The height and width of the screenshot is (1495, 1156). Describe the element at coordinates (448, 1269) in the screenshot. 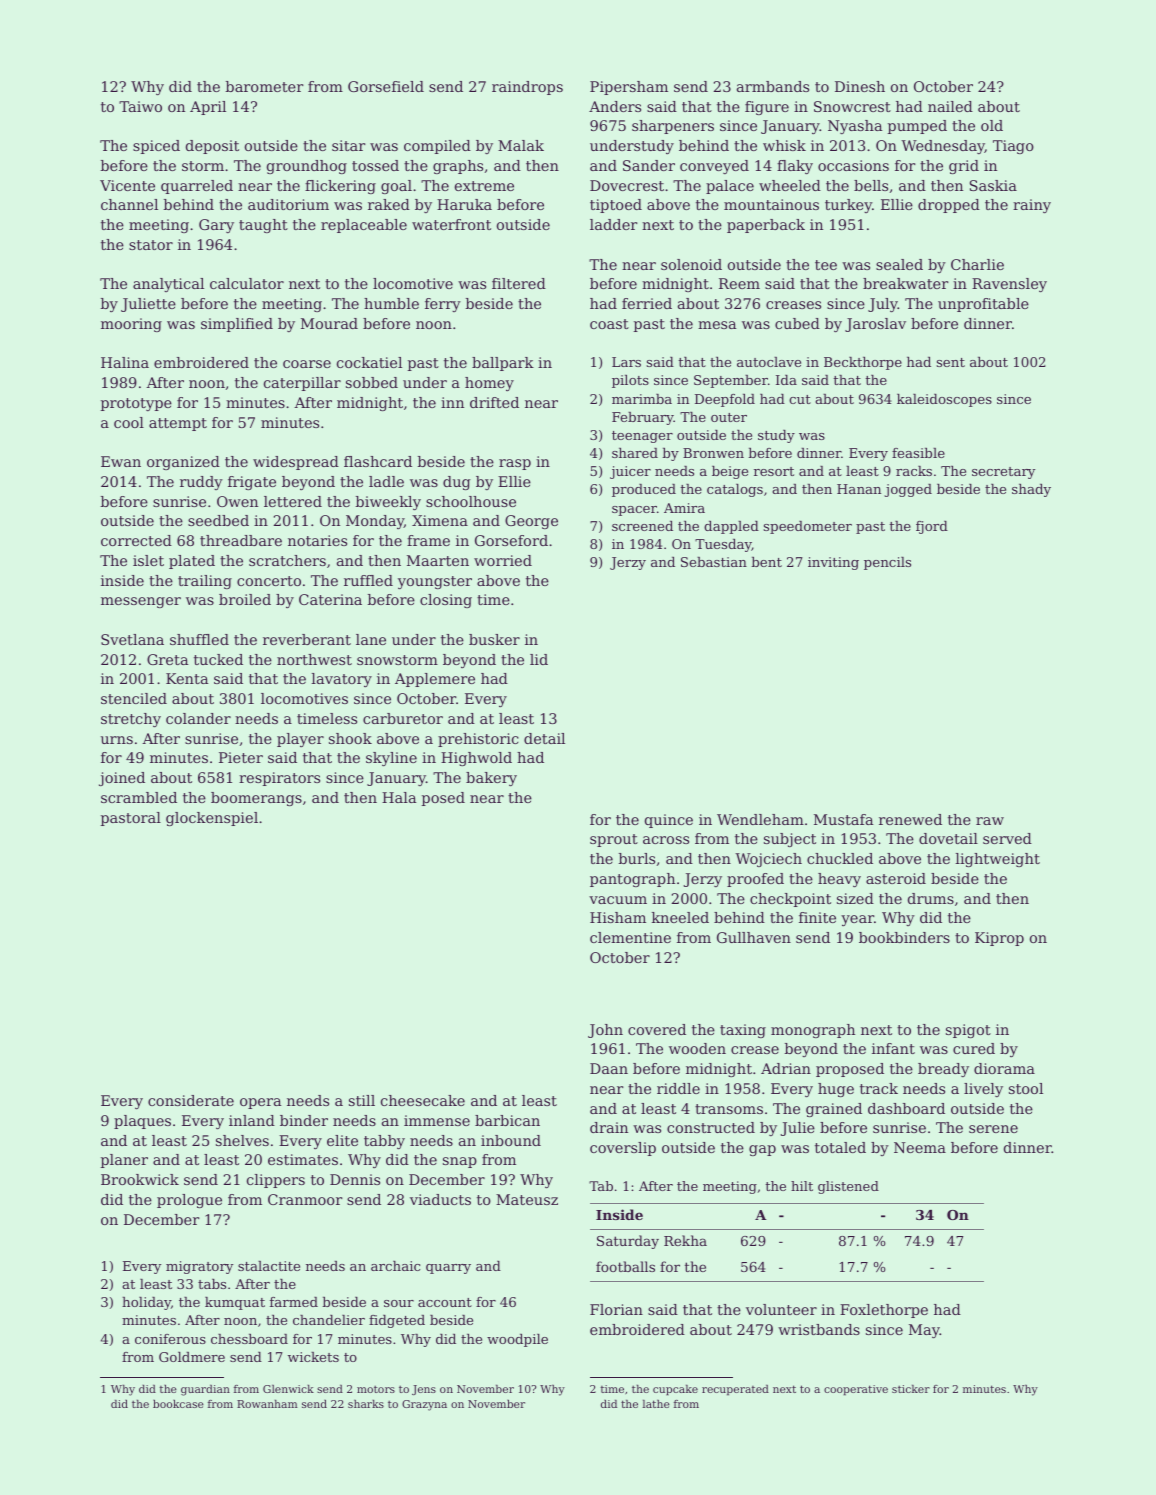

I see `quarry` at that location.
